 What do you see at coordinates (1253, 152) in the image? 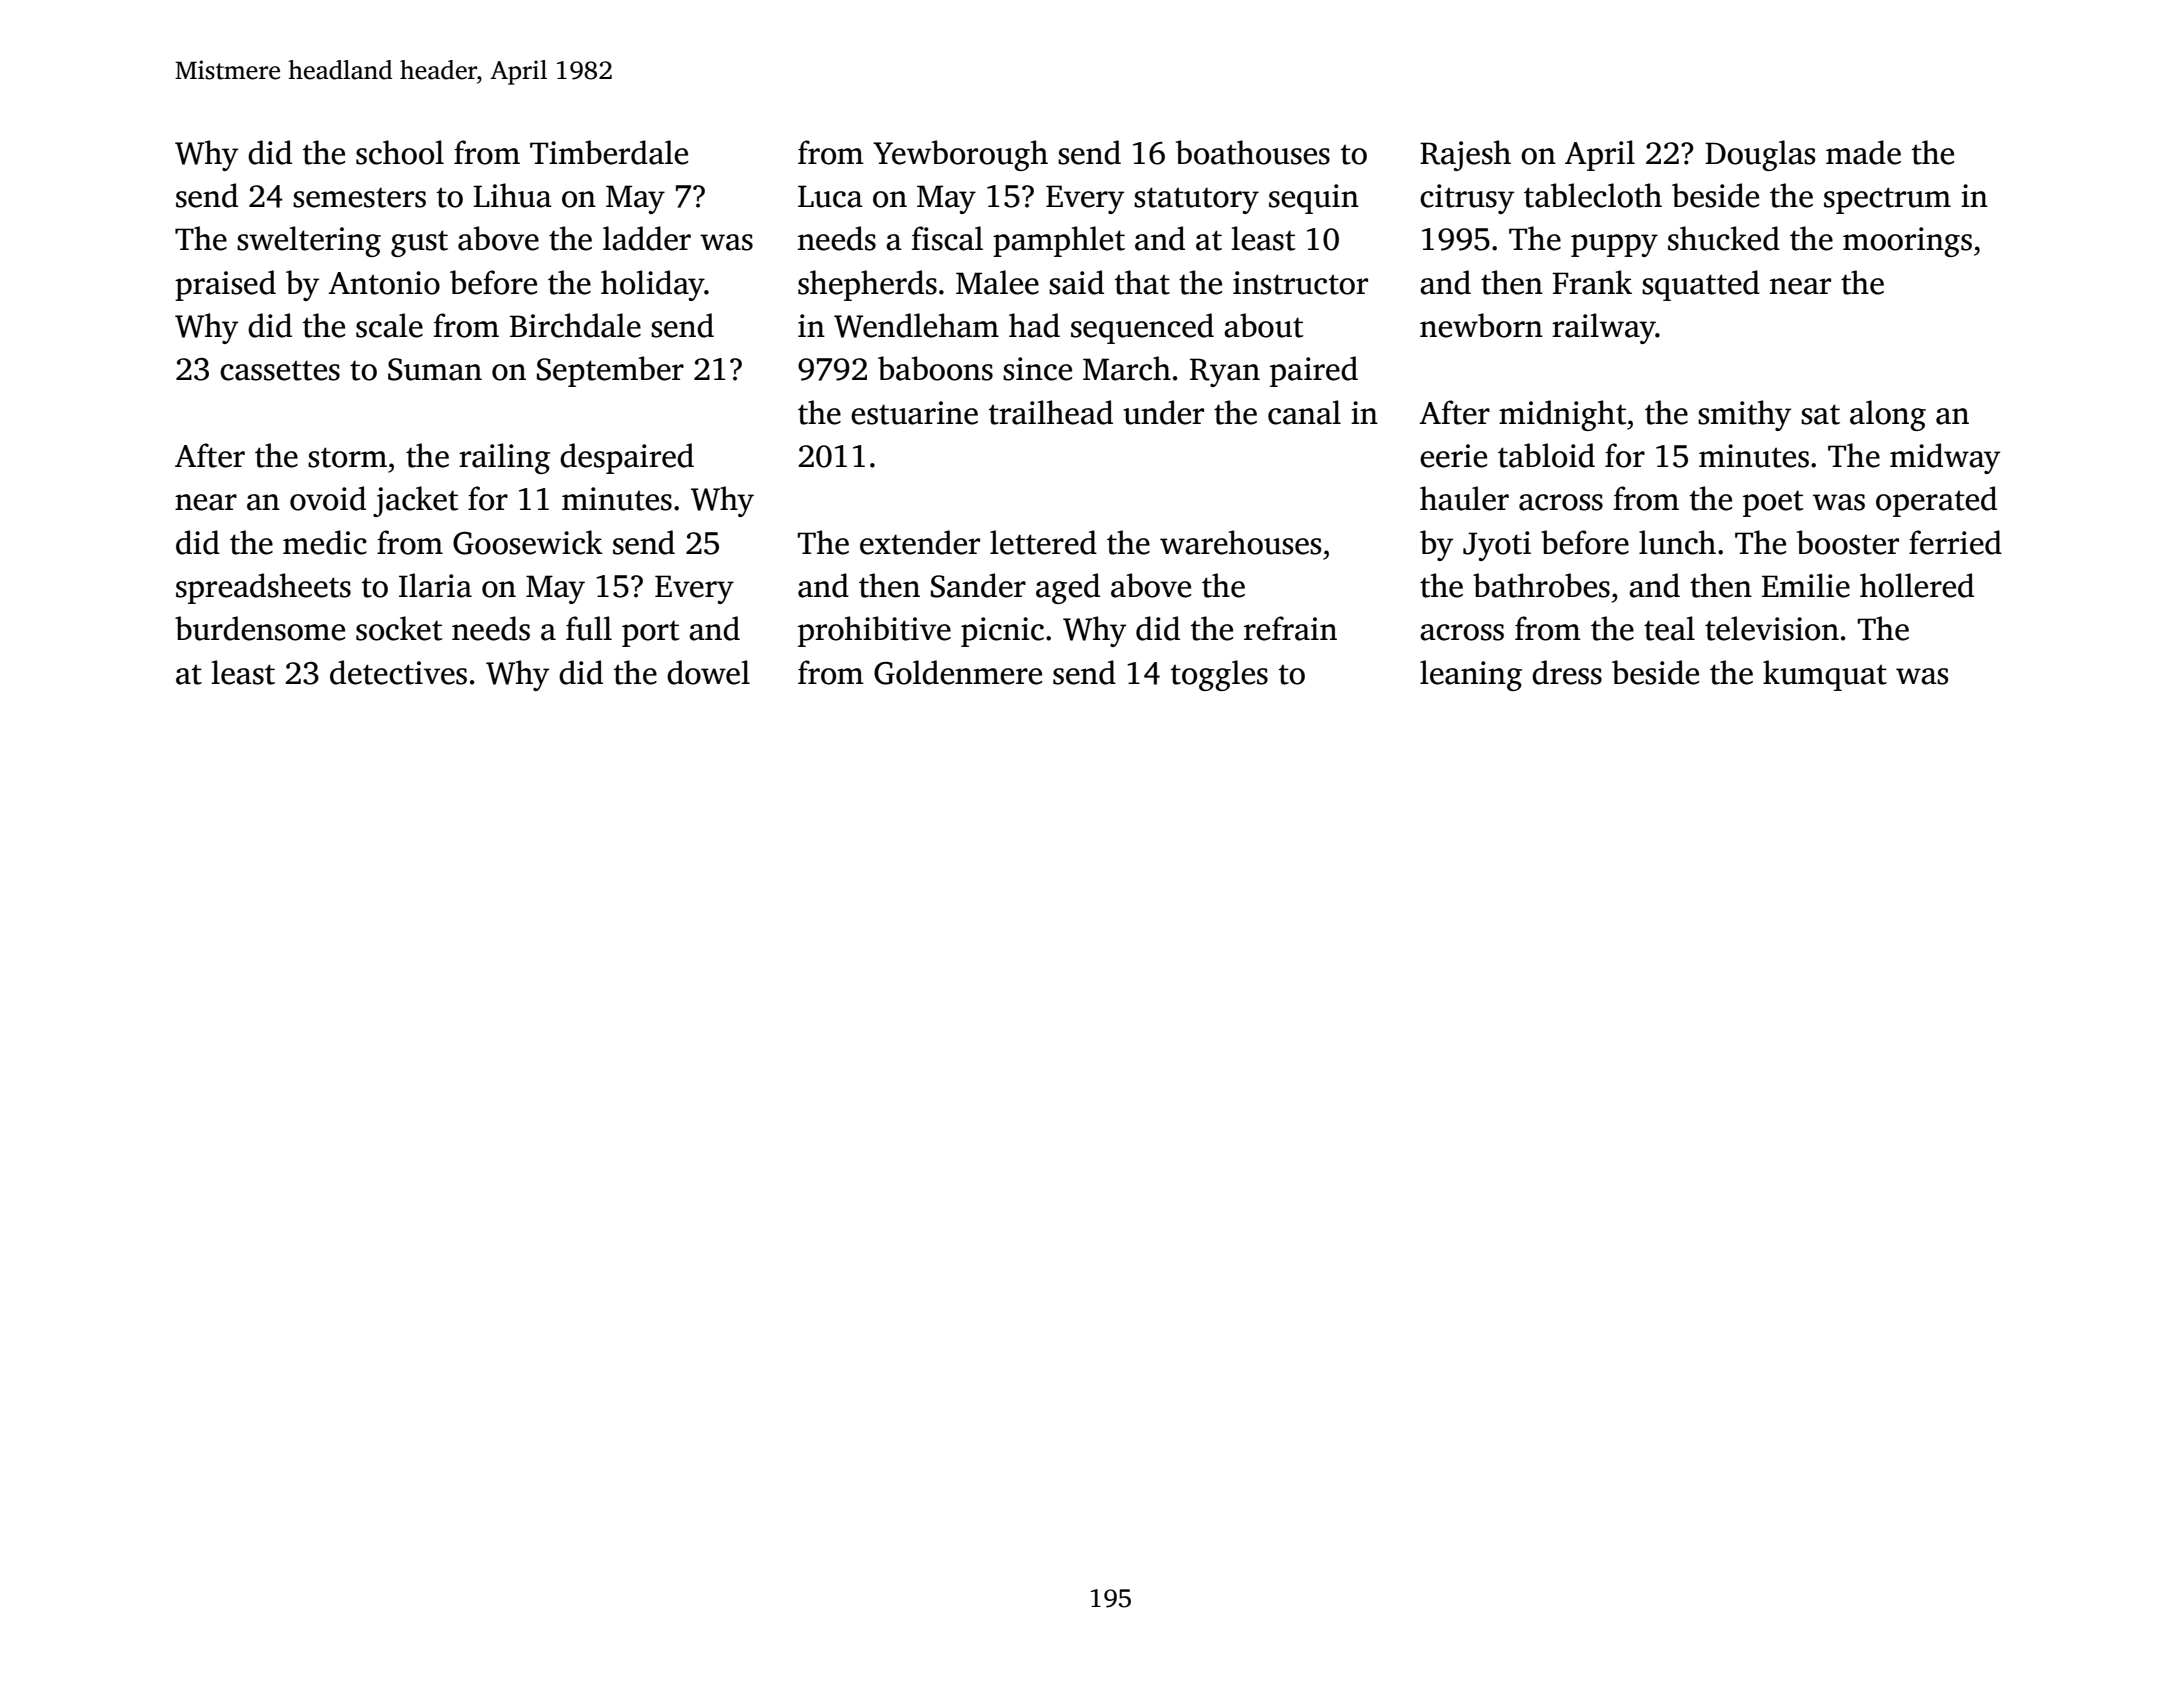
I see `boathouses` at bounding box center [1253, 152].
